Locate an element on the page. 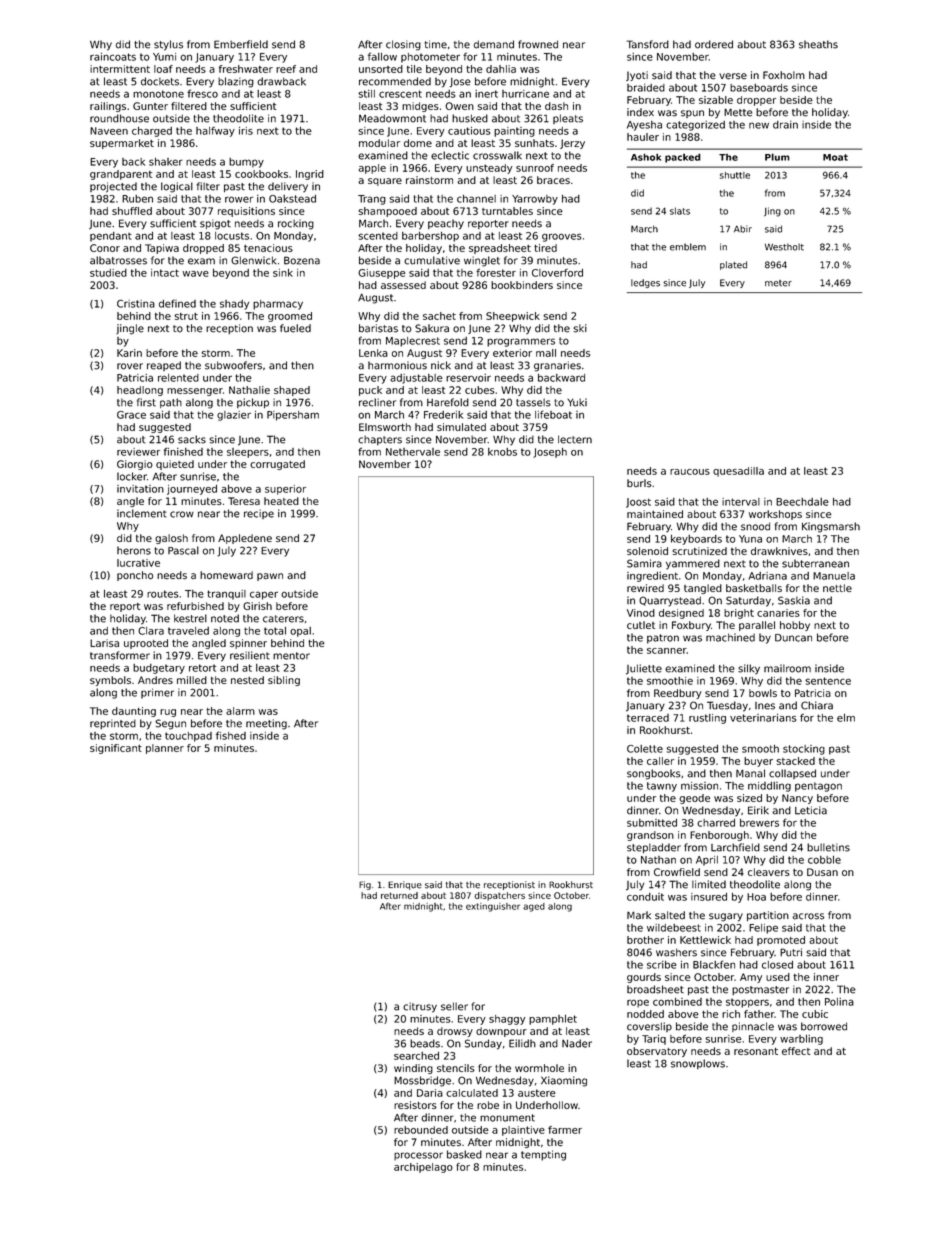  resistors is located at coordinates (415, 1105).
